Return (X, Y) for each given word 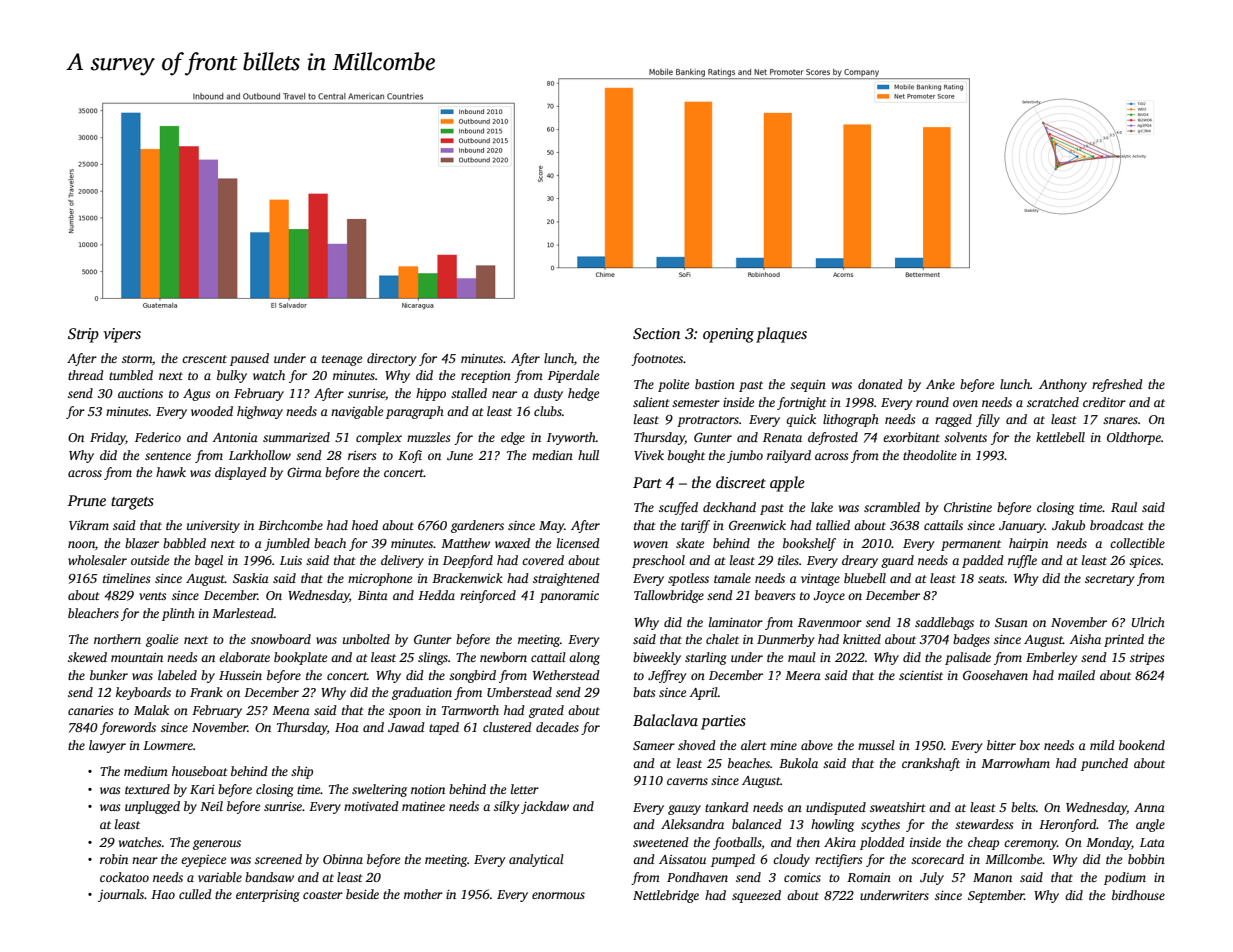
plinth (178, 614)
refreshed (1117, 385)
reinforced (488, 596)
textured (147, 789)
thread (86, 375)
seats (991, 579)
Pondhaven (697, 877)
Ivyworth (571, 438)
